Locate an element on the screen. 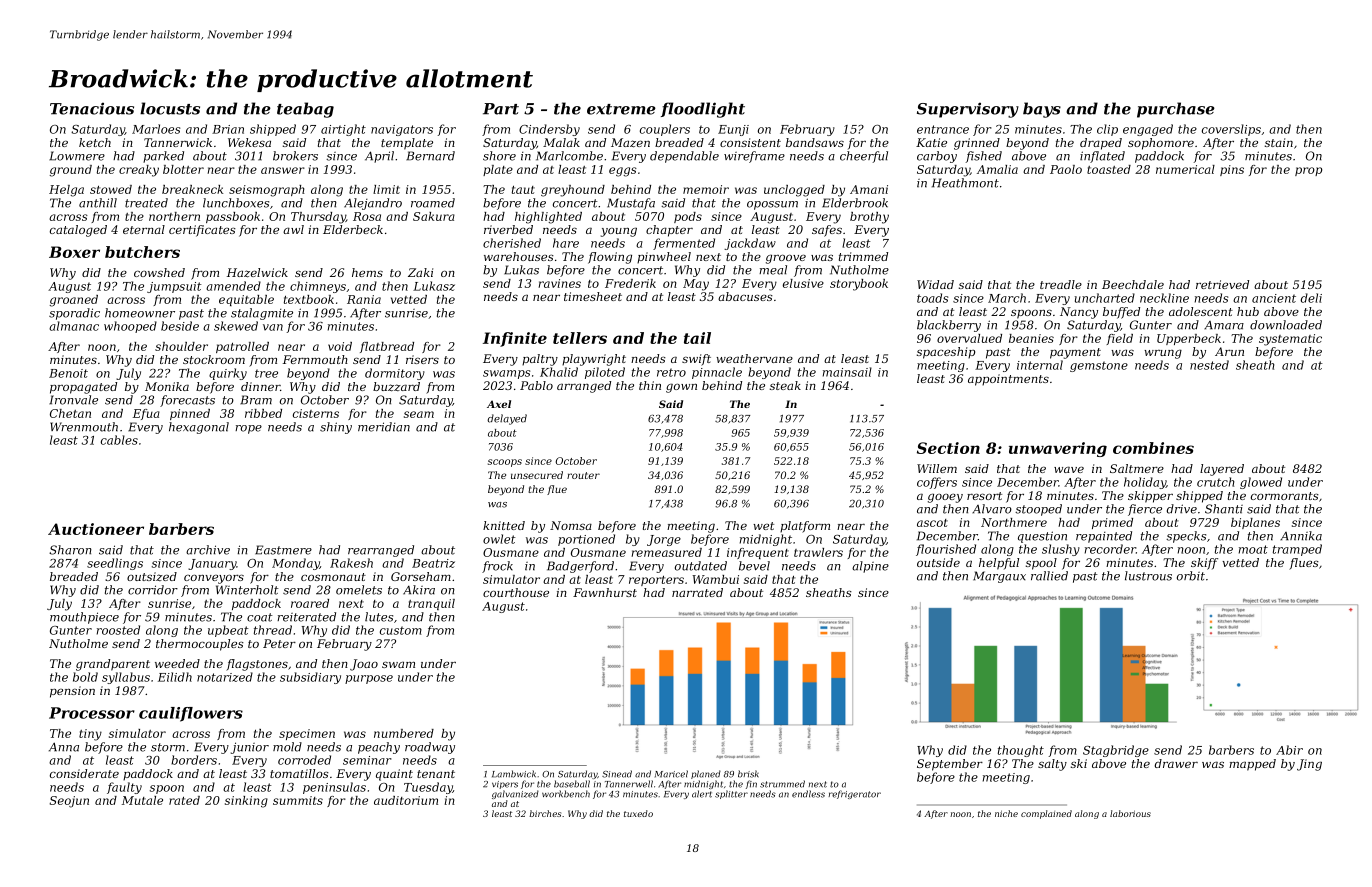 The image size is (1372, 887). tramped is located at coordinates (1297, 550).
